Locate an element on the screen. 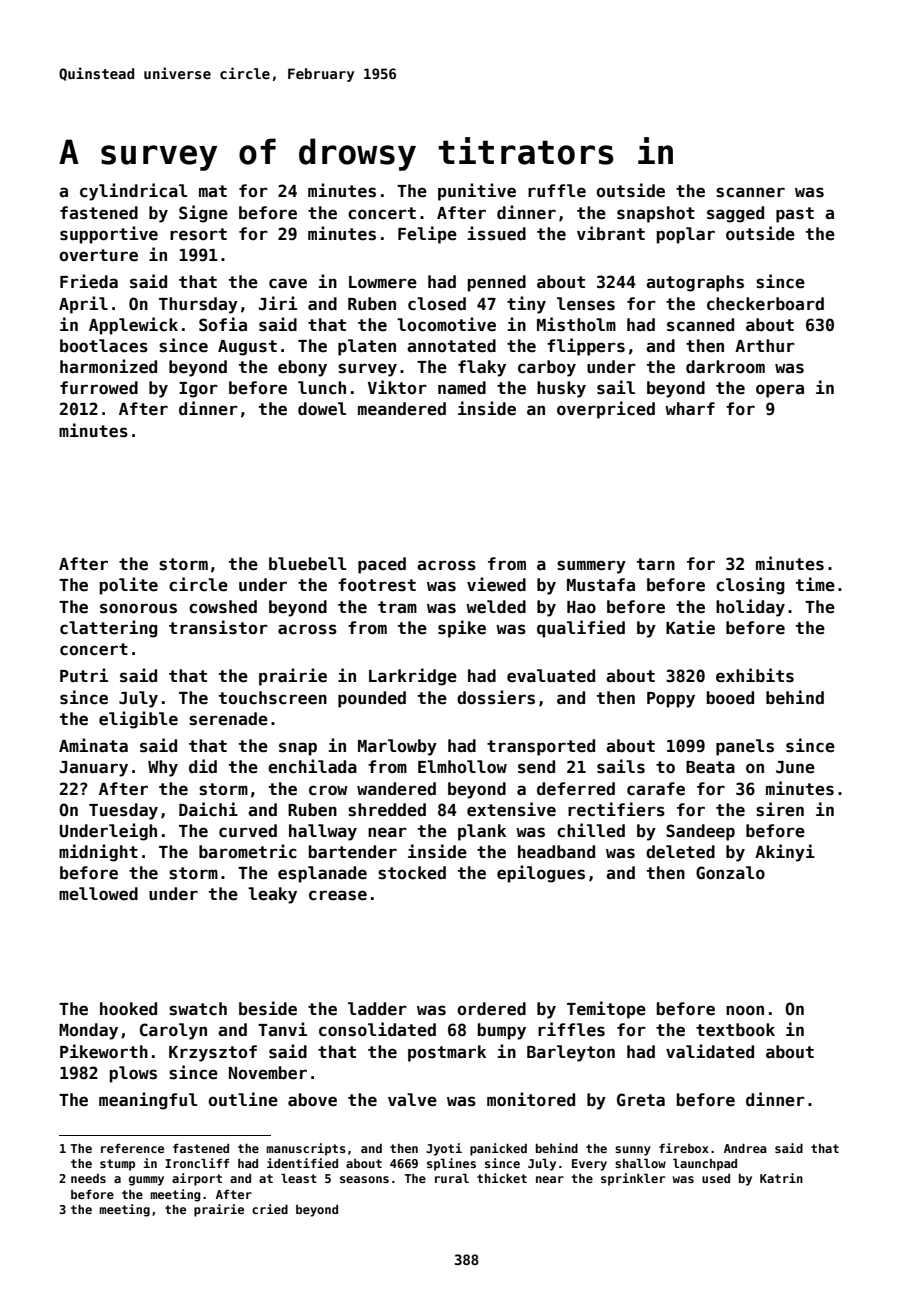 This screenshot has height=1316, width=908. bluebell is located at coordinates (308, 564).
